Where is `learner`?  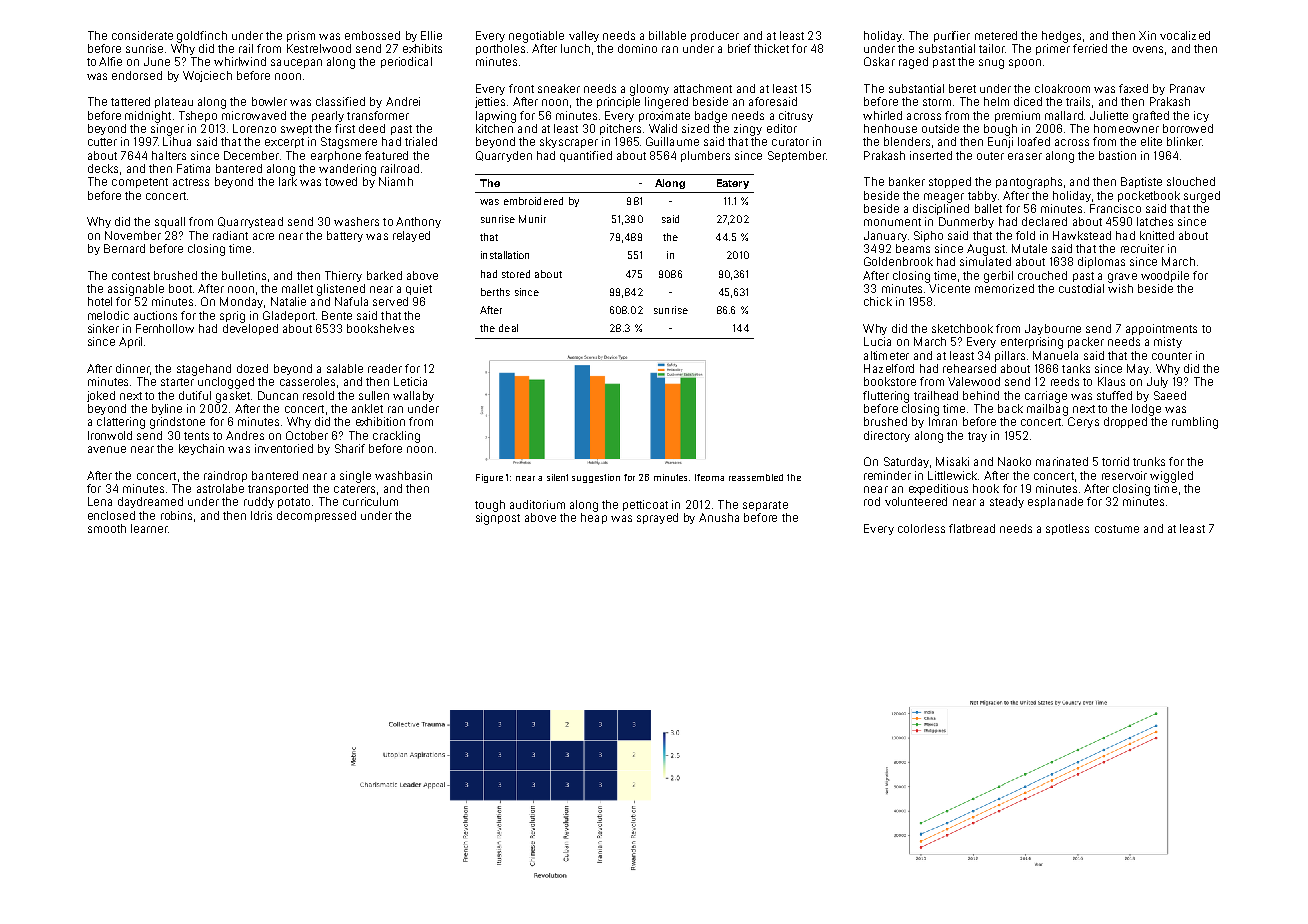
learner is located at coordinates (149, 528).
